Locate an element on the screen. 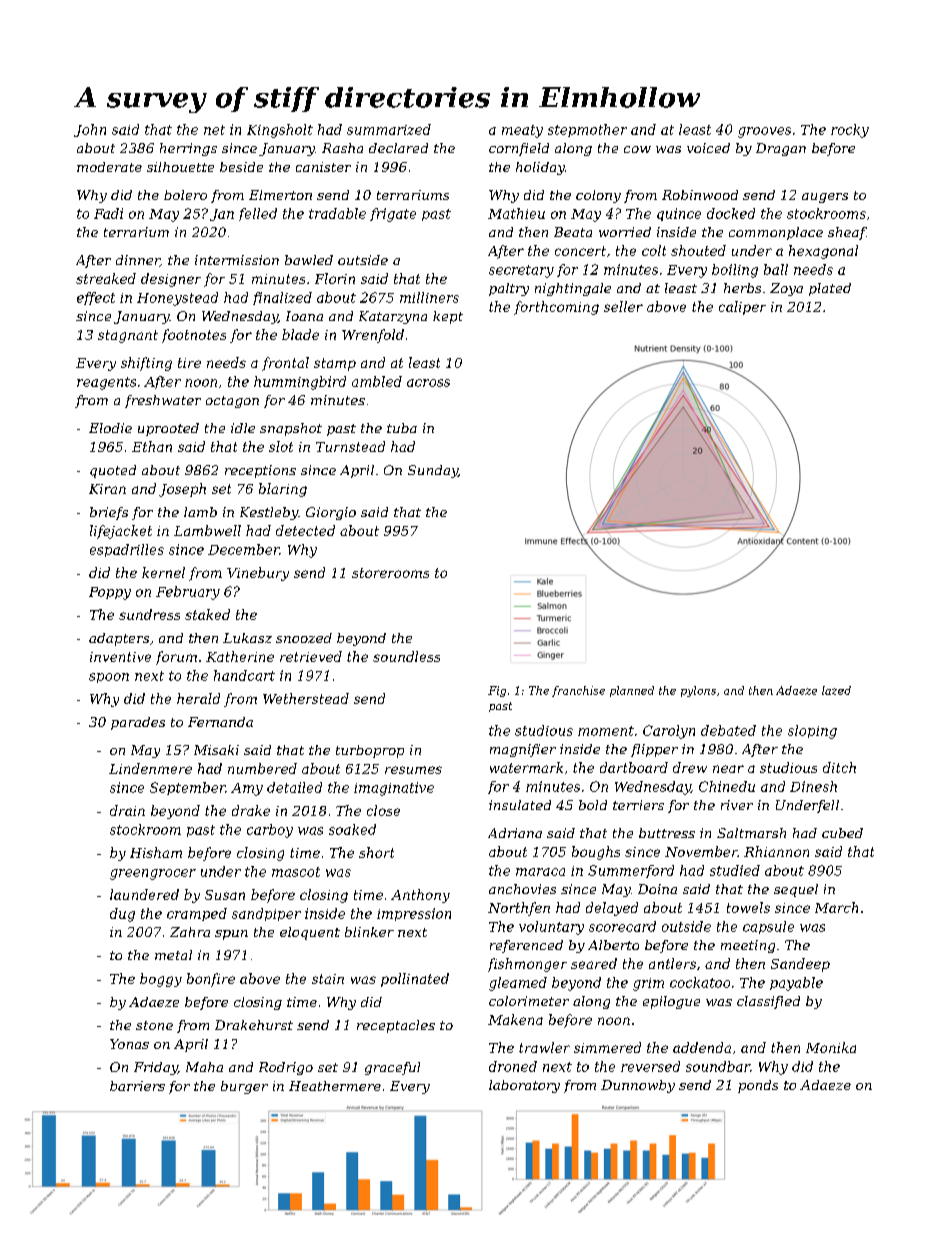 Image resolution: width=952 pixels, height=1233 pixels. lifejacket is located at coordinates (121, 532).
